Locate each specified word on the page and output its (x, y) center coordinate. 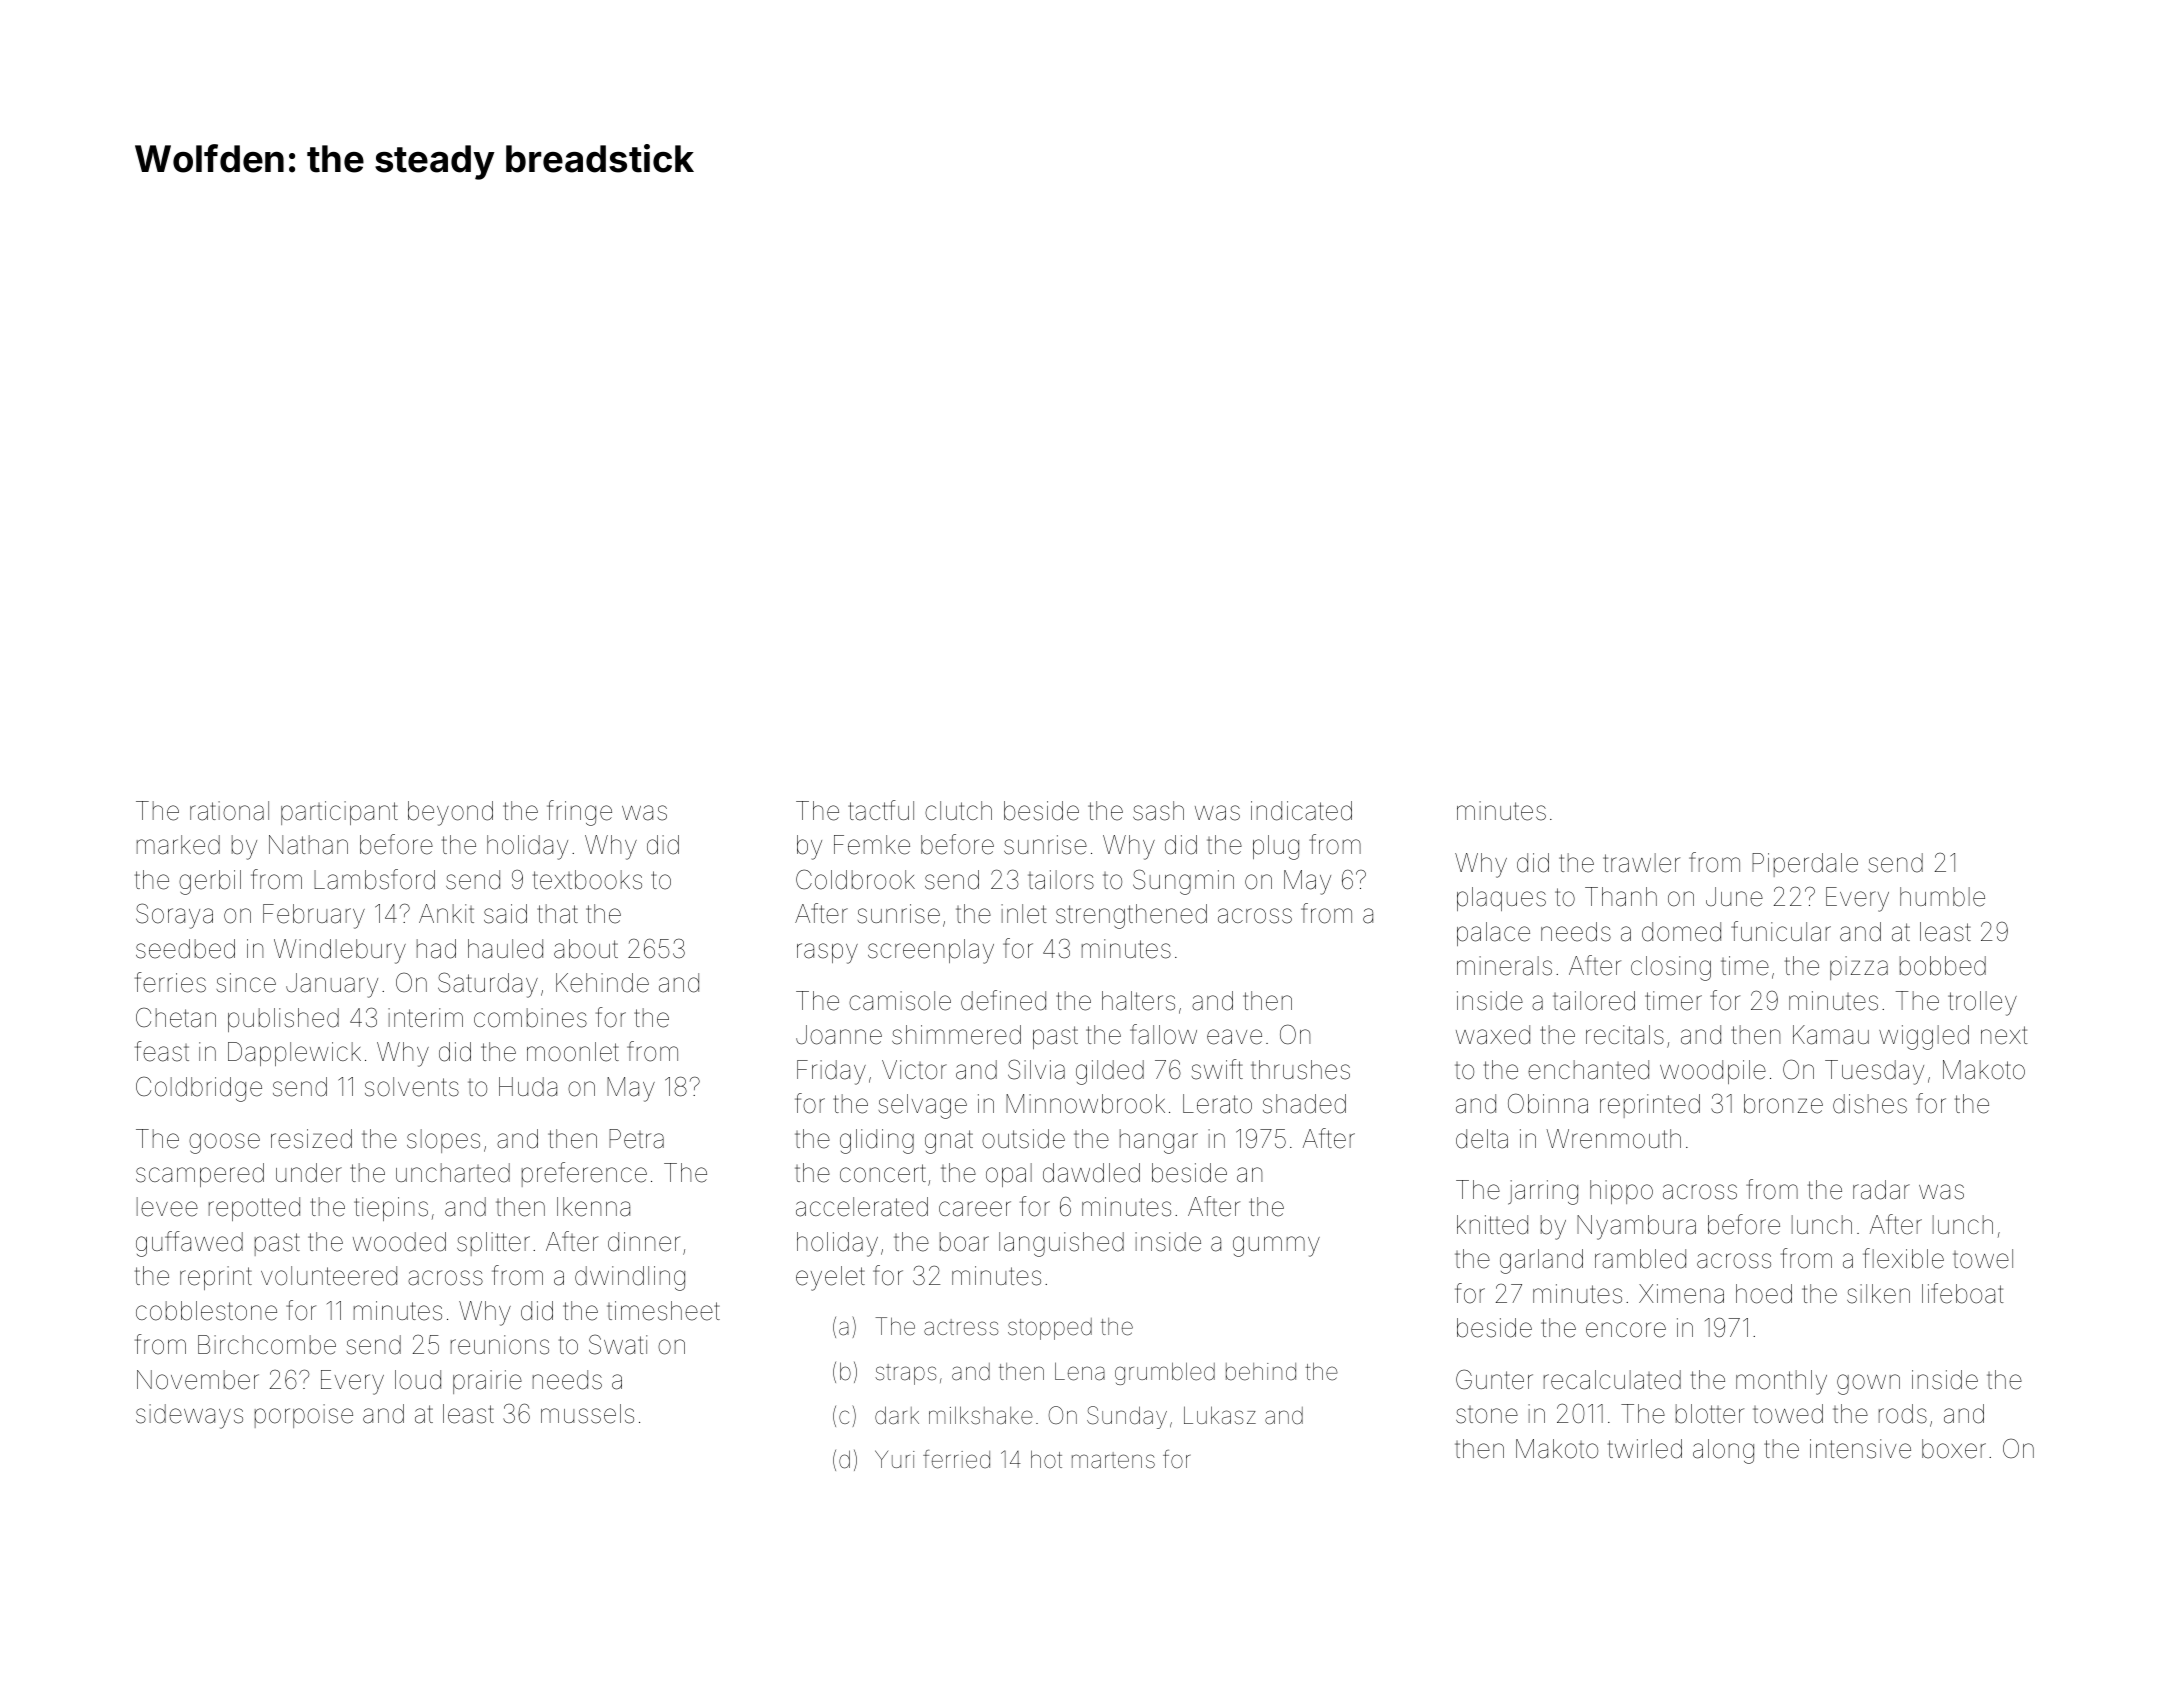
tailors (1061, 880)
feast (162, 1051)
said (505, 914)
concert (883, 1173)
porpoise (304, 1416)
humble (1942, 897)
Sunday (1127, 1417)
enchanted (1588, 1070)
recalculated (1612, 1380)
